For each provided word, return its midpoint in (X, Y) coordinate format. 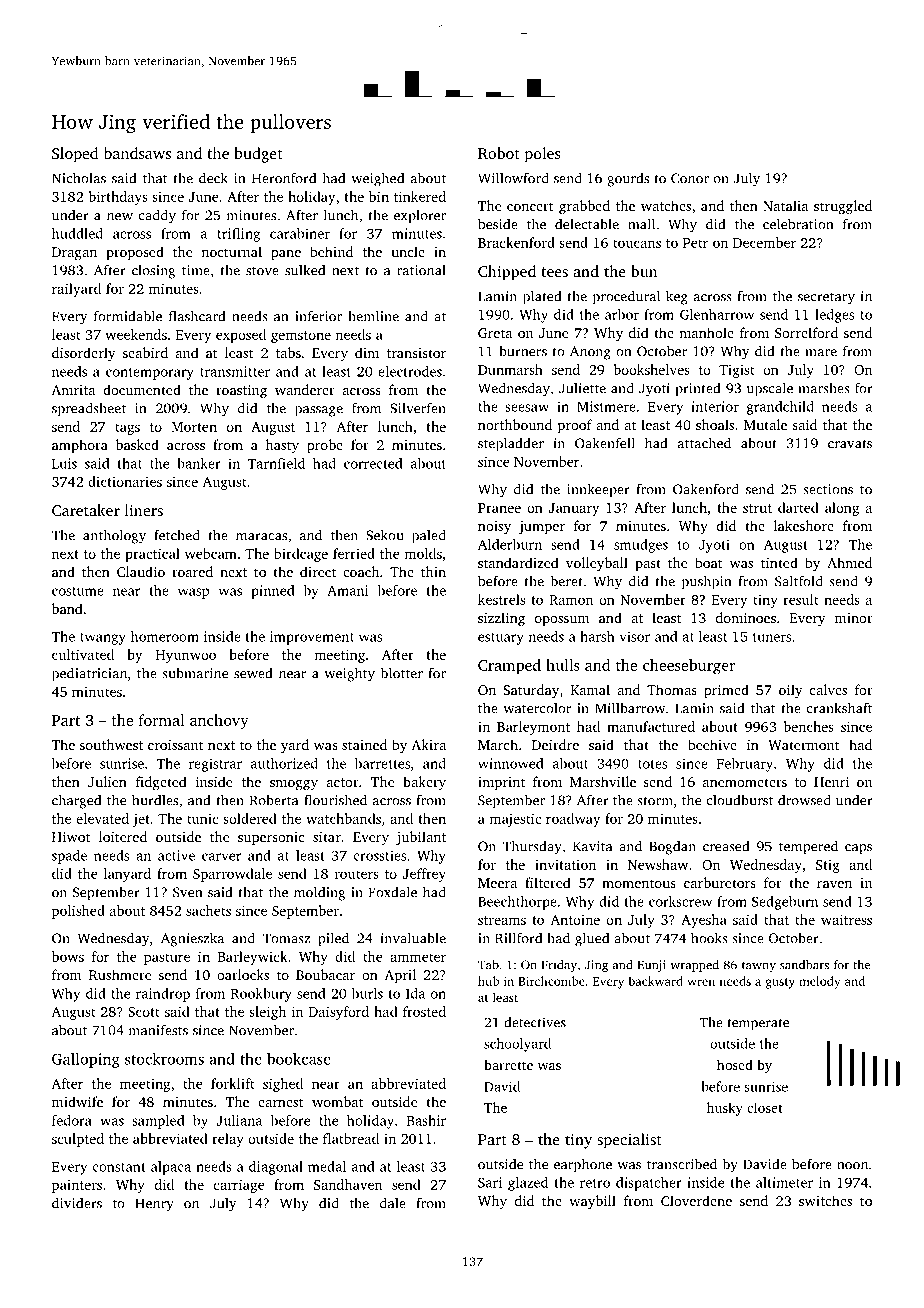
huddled (77, 233)
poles (542, 155)
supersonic (271, 838)
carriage (239, 1186)
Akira (429, 744)
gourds (628, 179)
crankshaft (840, 708)
